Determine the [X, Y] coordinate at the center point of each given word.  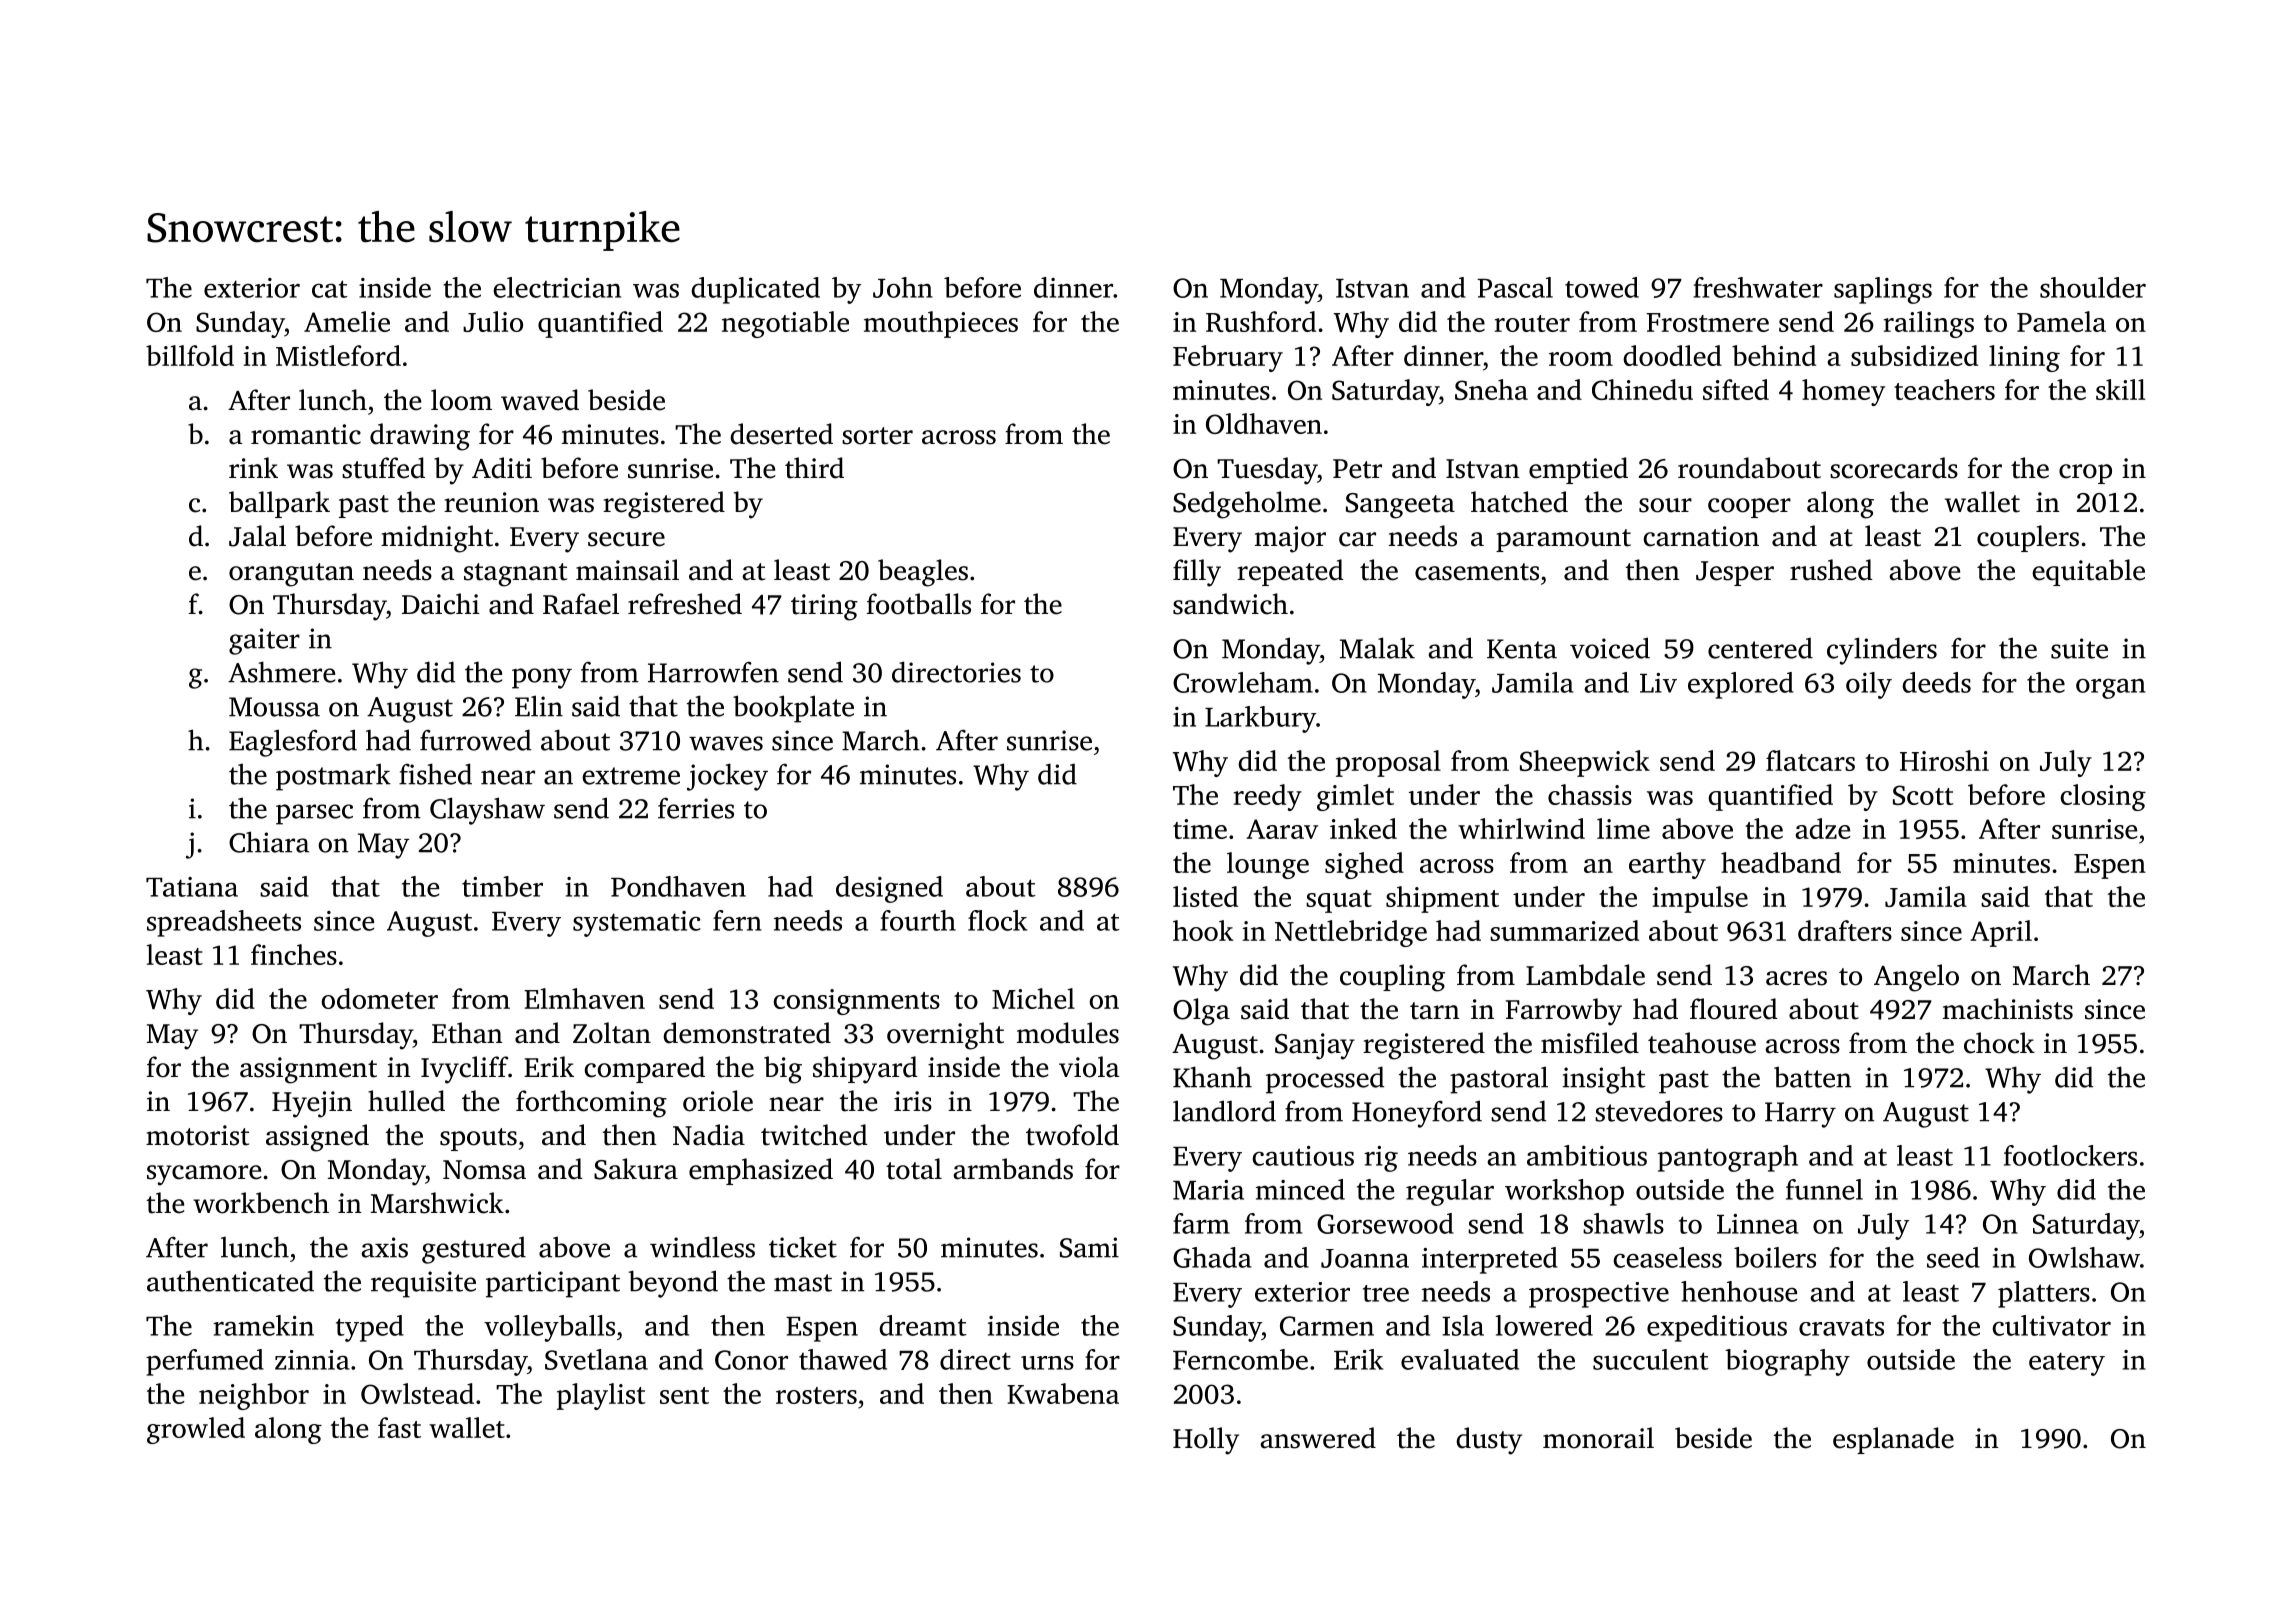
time [1200, 829]
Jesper [1735, 573]
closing [2103, 797]
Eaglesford [293, 743]
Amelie [347, 321]
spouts [478, 1139]
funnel [1824, 1189]
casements [1477, 572]
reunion [491, 502]
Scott [1923, 795]
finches [294, 954]
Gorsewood [1385, 1223]
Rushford [1261, 321]
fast [399, 1427]
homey [1843, 392]
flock [997, 920]
